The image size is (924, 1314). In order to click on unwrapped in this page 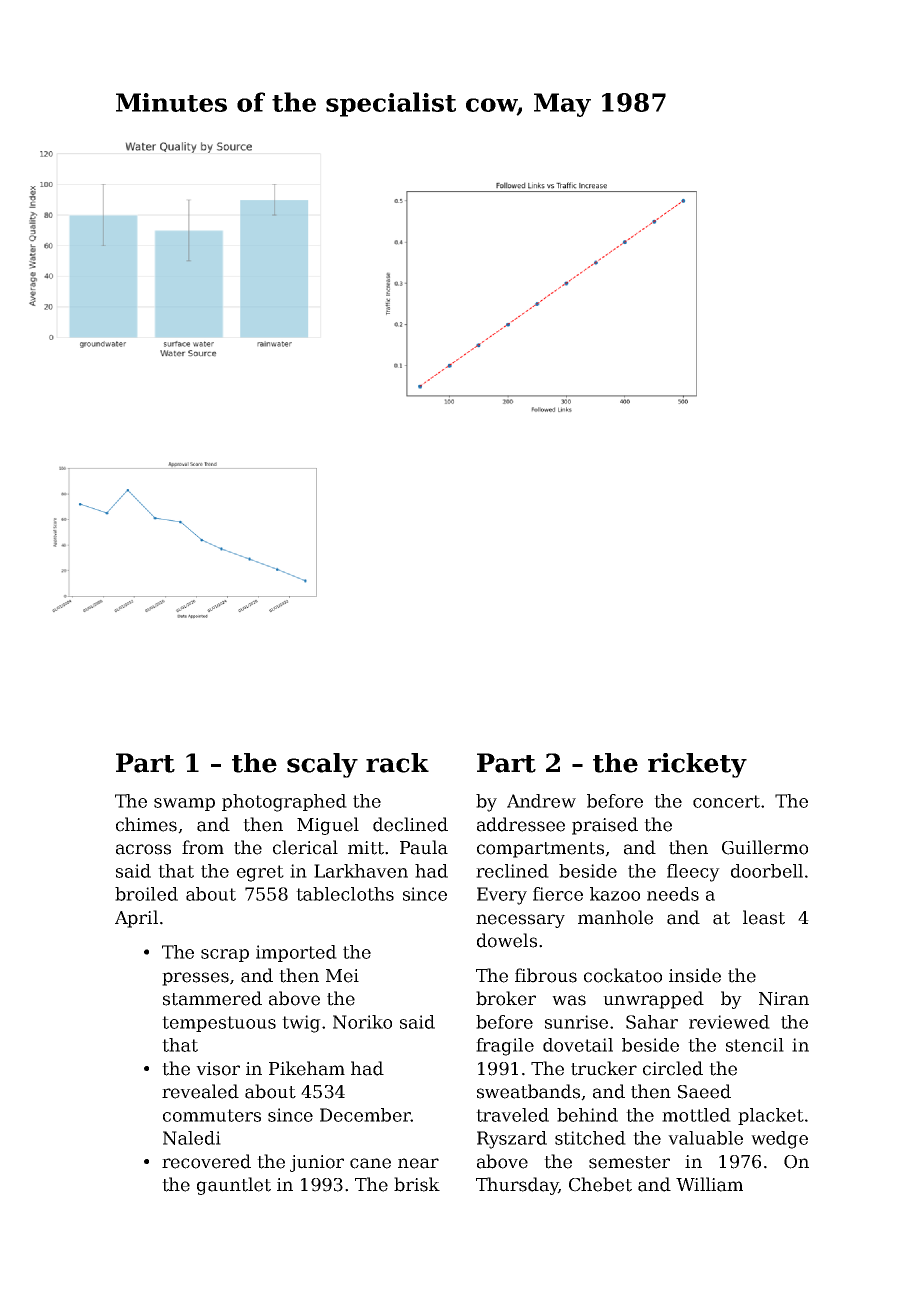, I will do `click(653, 1000)`.
